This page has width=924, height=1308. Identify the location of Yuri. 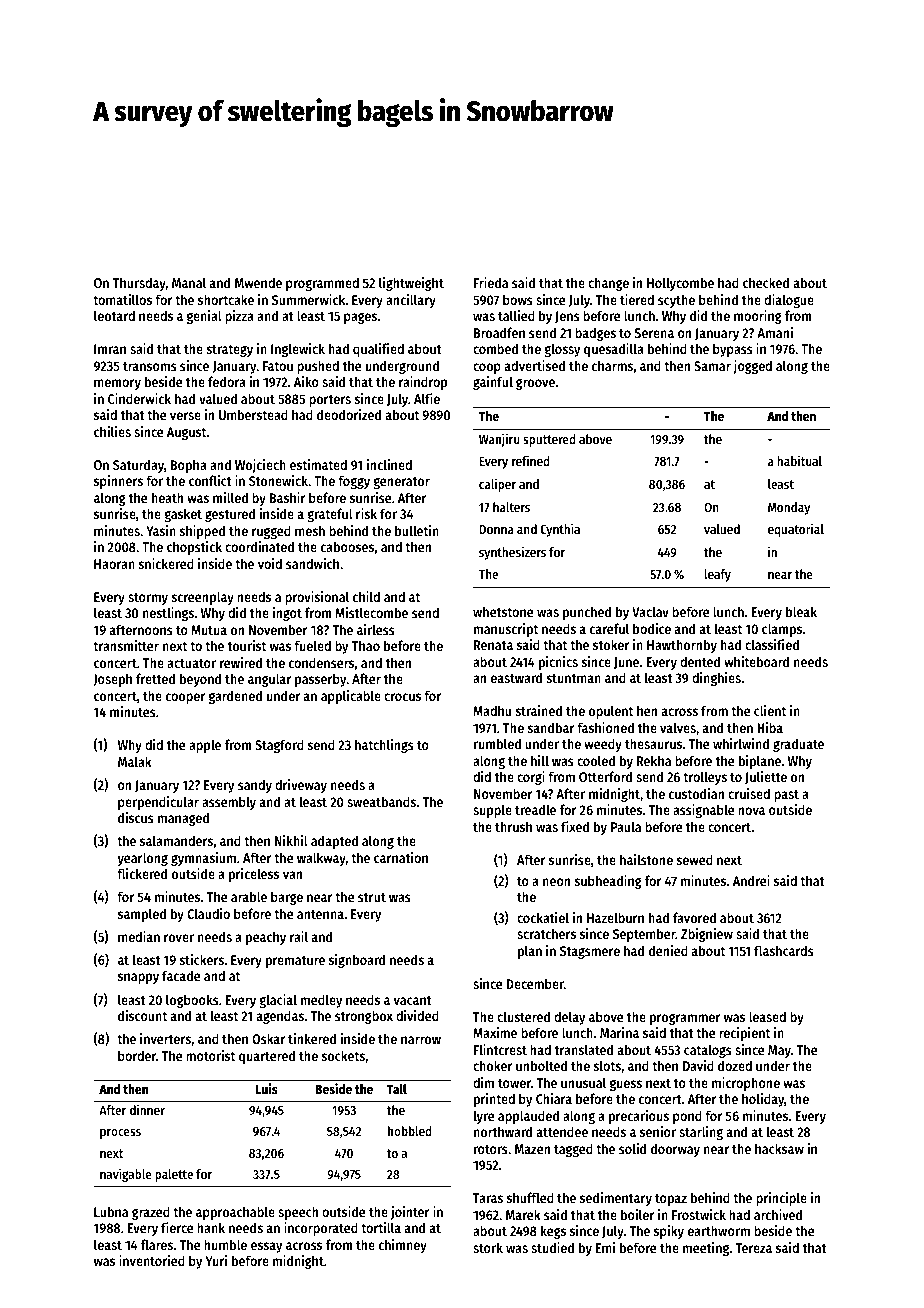
(216, 1260).
